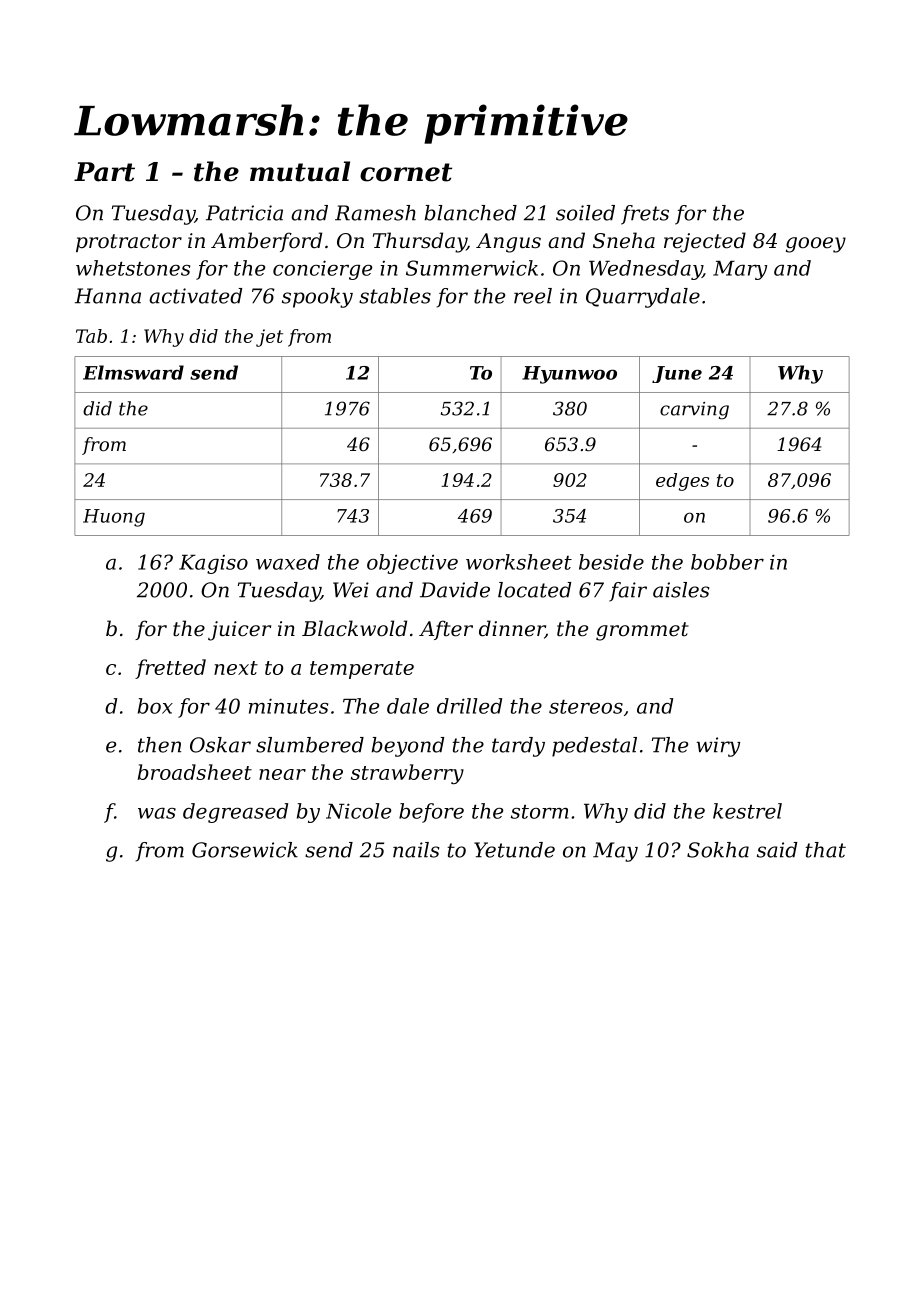  Describe the element at coordinates (114, 518) in the screenshot. I see `Huong` at that location.
